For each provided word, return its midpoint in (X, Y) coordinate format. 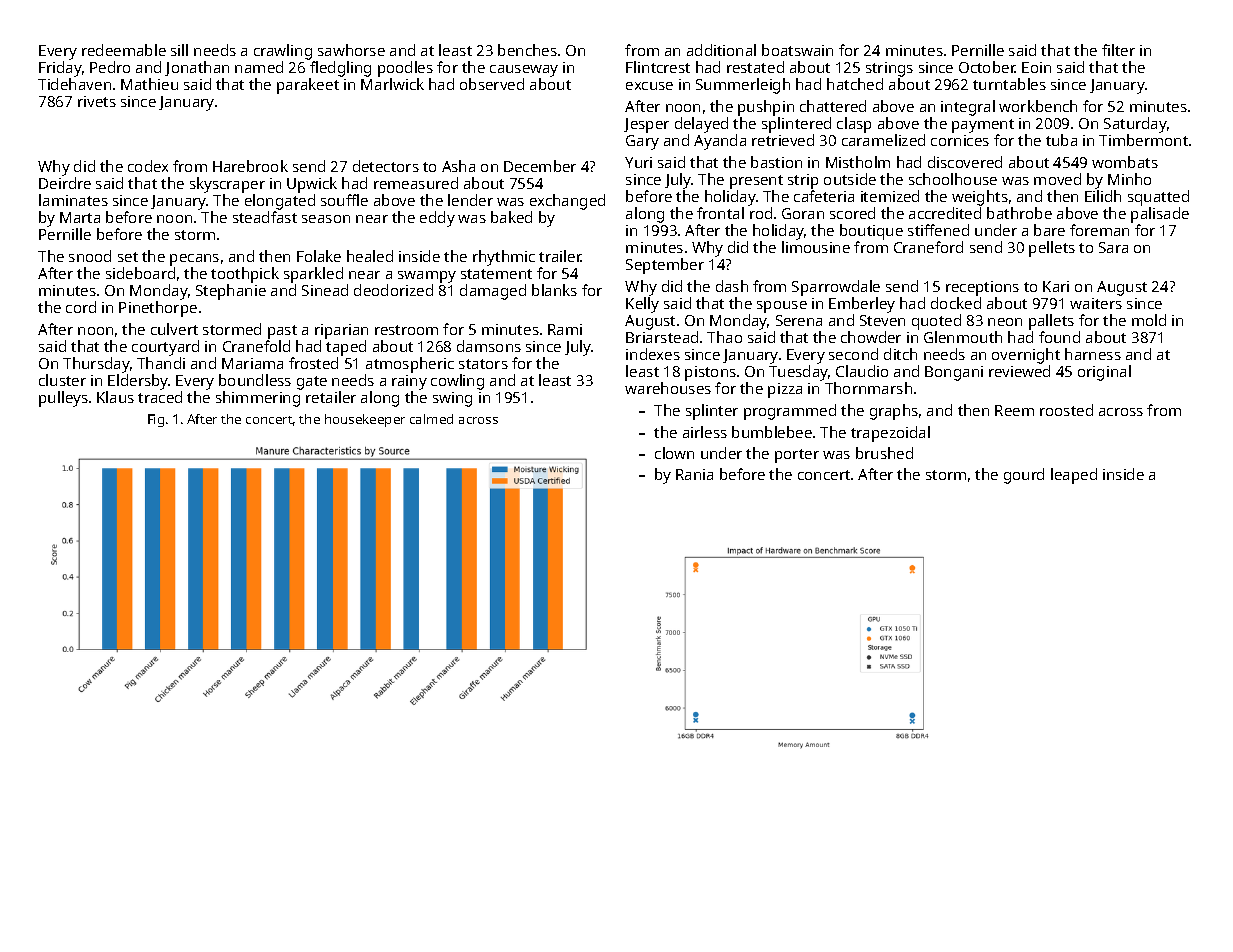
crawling (283, 52)
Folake (319, 256)
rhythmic (504, 258)
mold (1149, 320)
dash (732, 286)
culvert (174, 329)
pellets (1052, 249)
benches (527, 50)
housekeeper (365, 420)
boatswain (797, 50)
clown (674, 453)
